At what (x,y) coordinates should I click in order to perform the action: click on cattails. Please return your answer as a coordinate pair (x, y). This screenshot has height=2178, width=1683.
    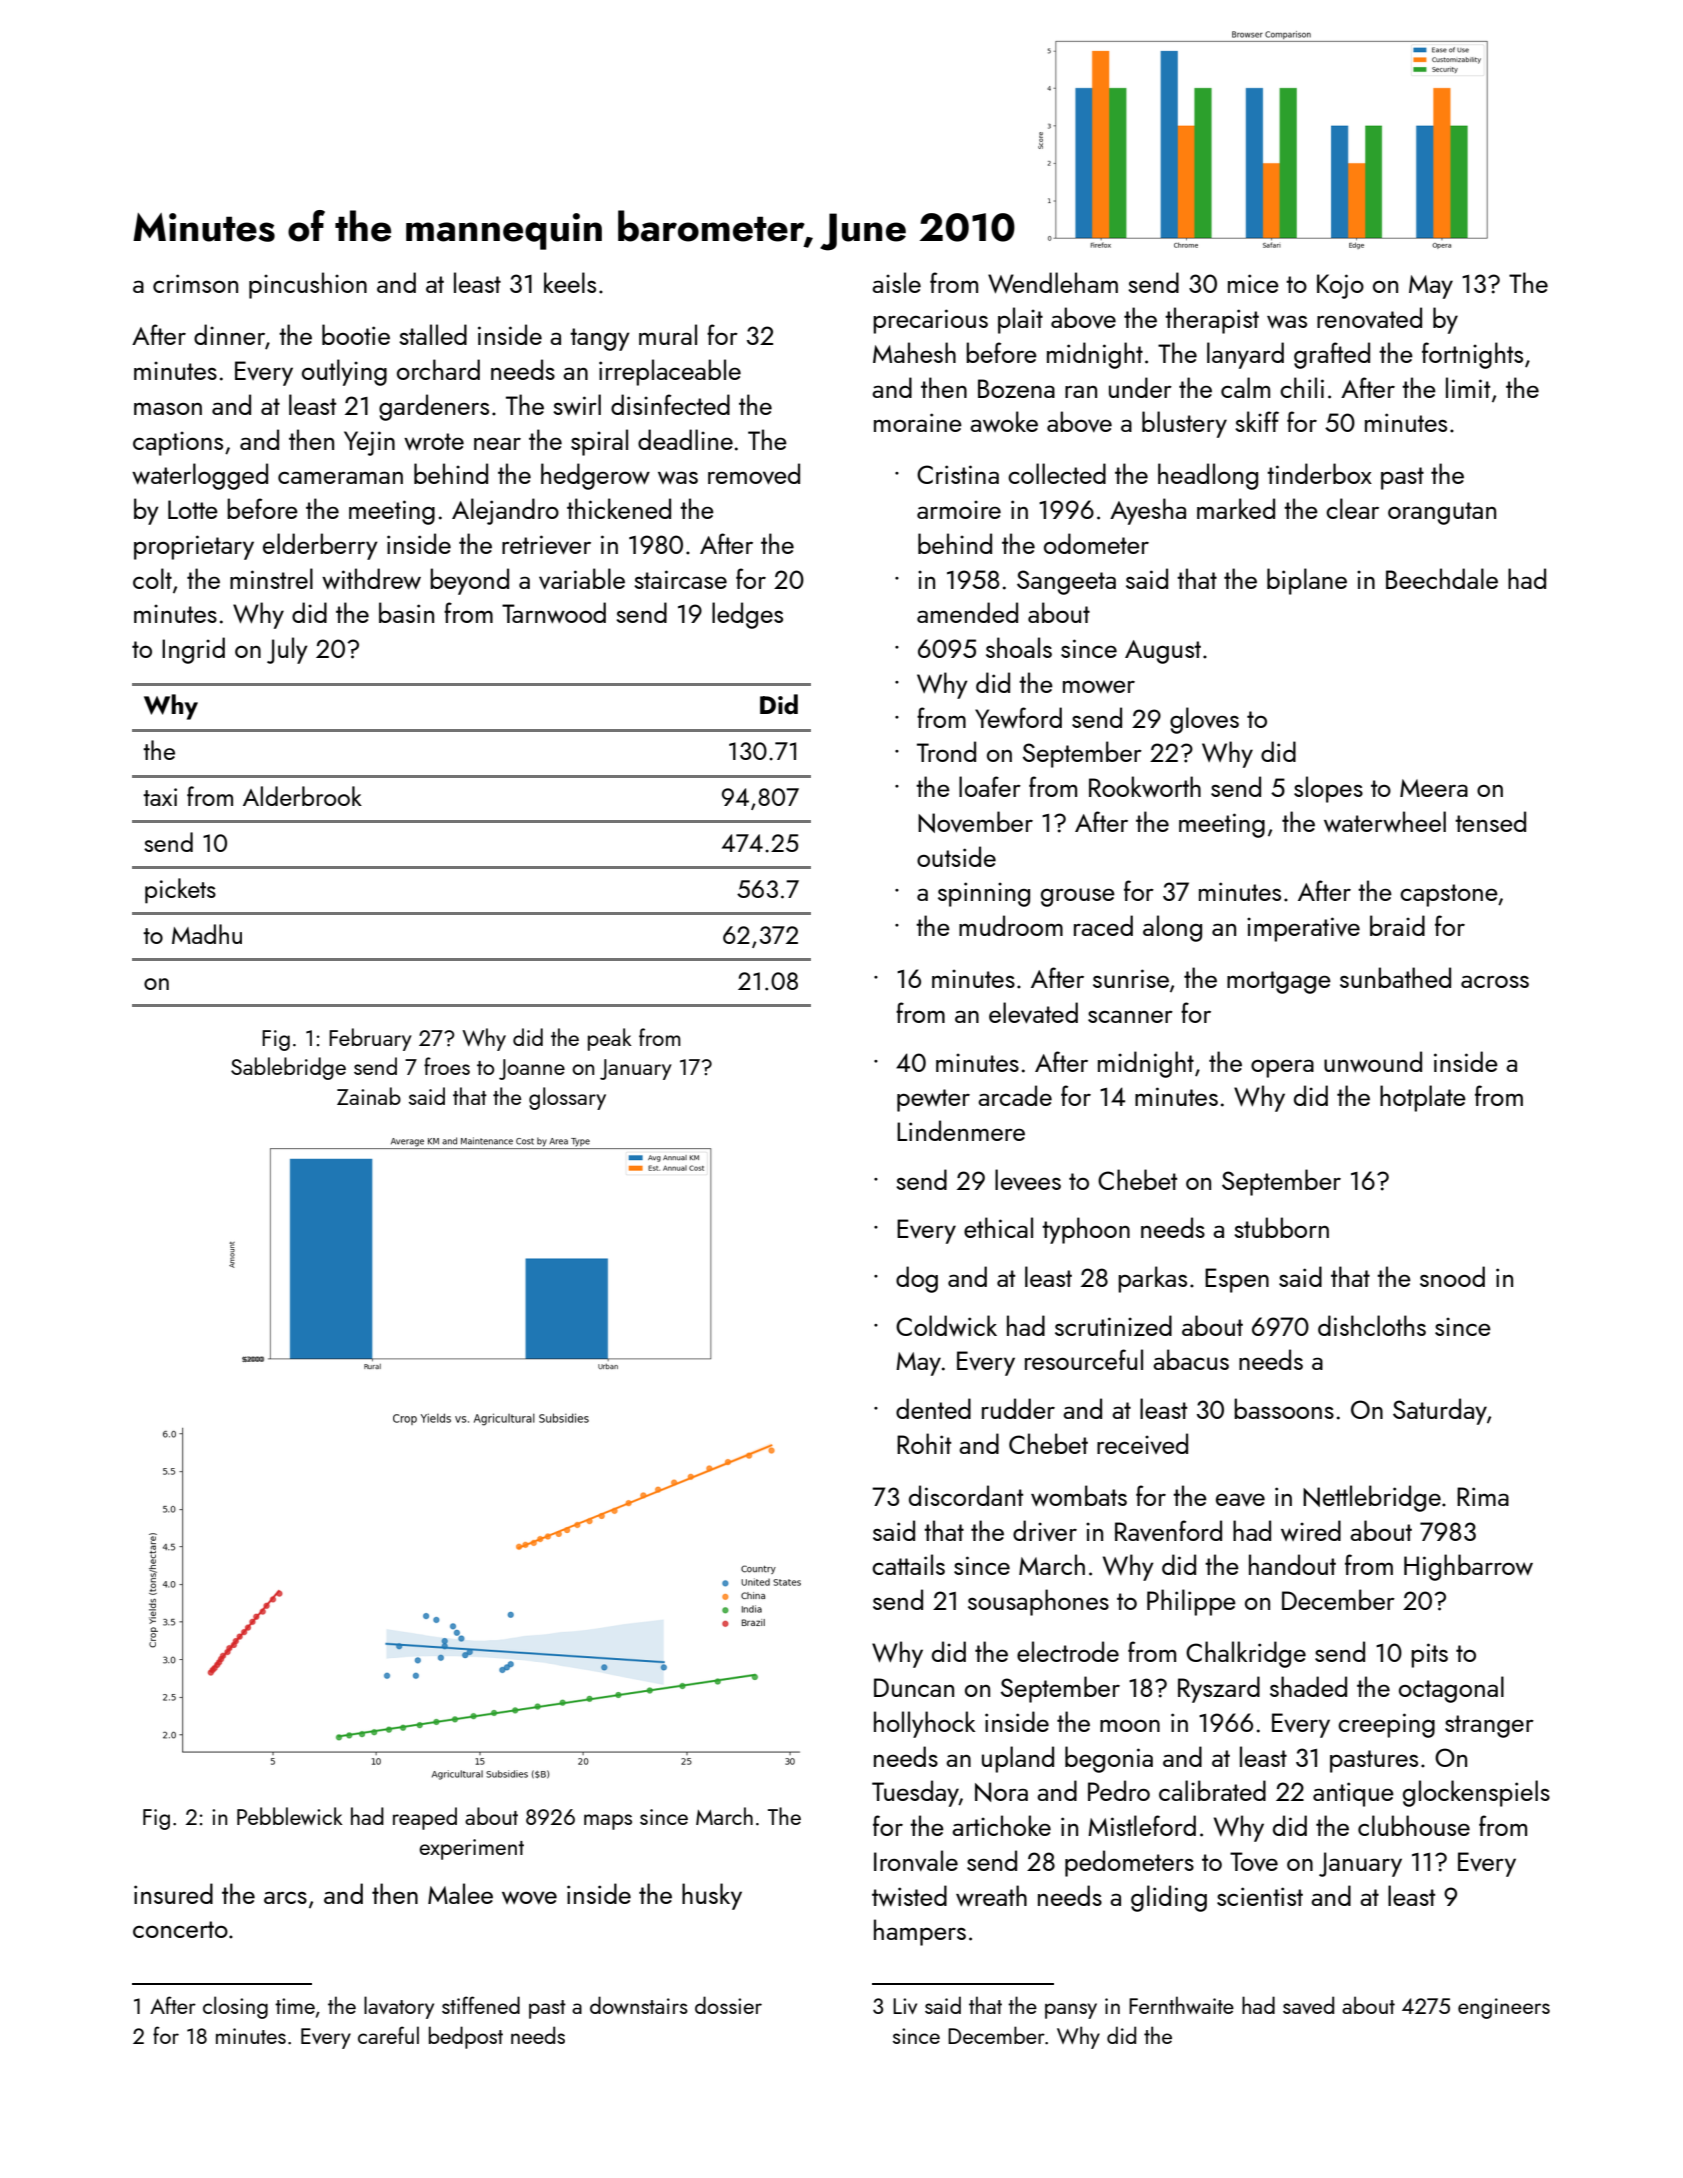
    Looking at the image, I should click on (908, 1564).
